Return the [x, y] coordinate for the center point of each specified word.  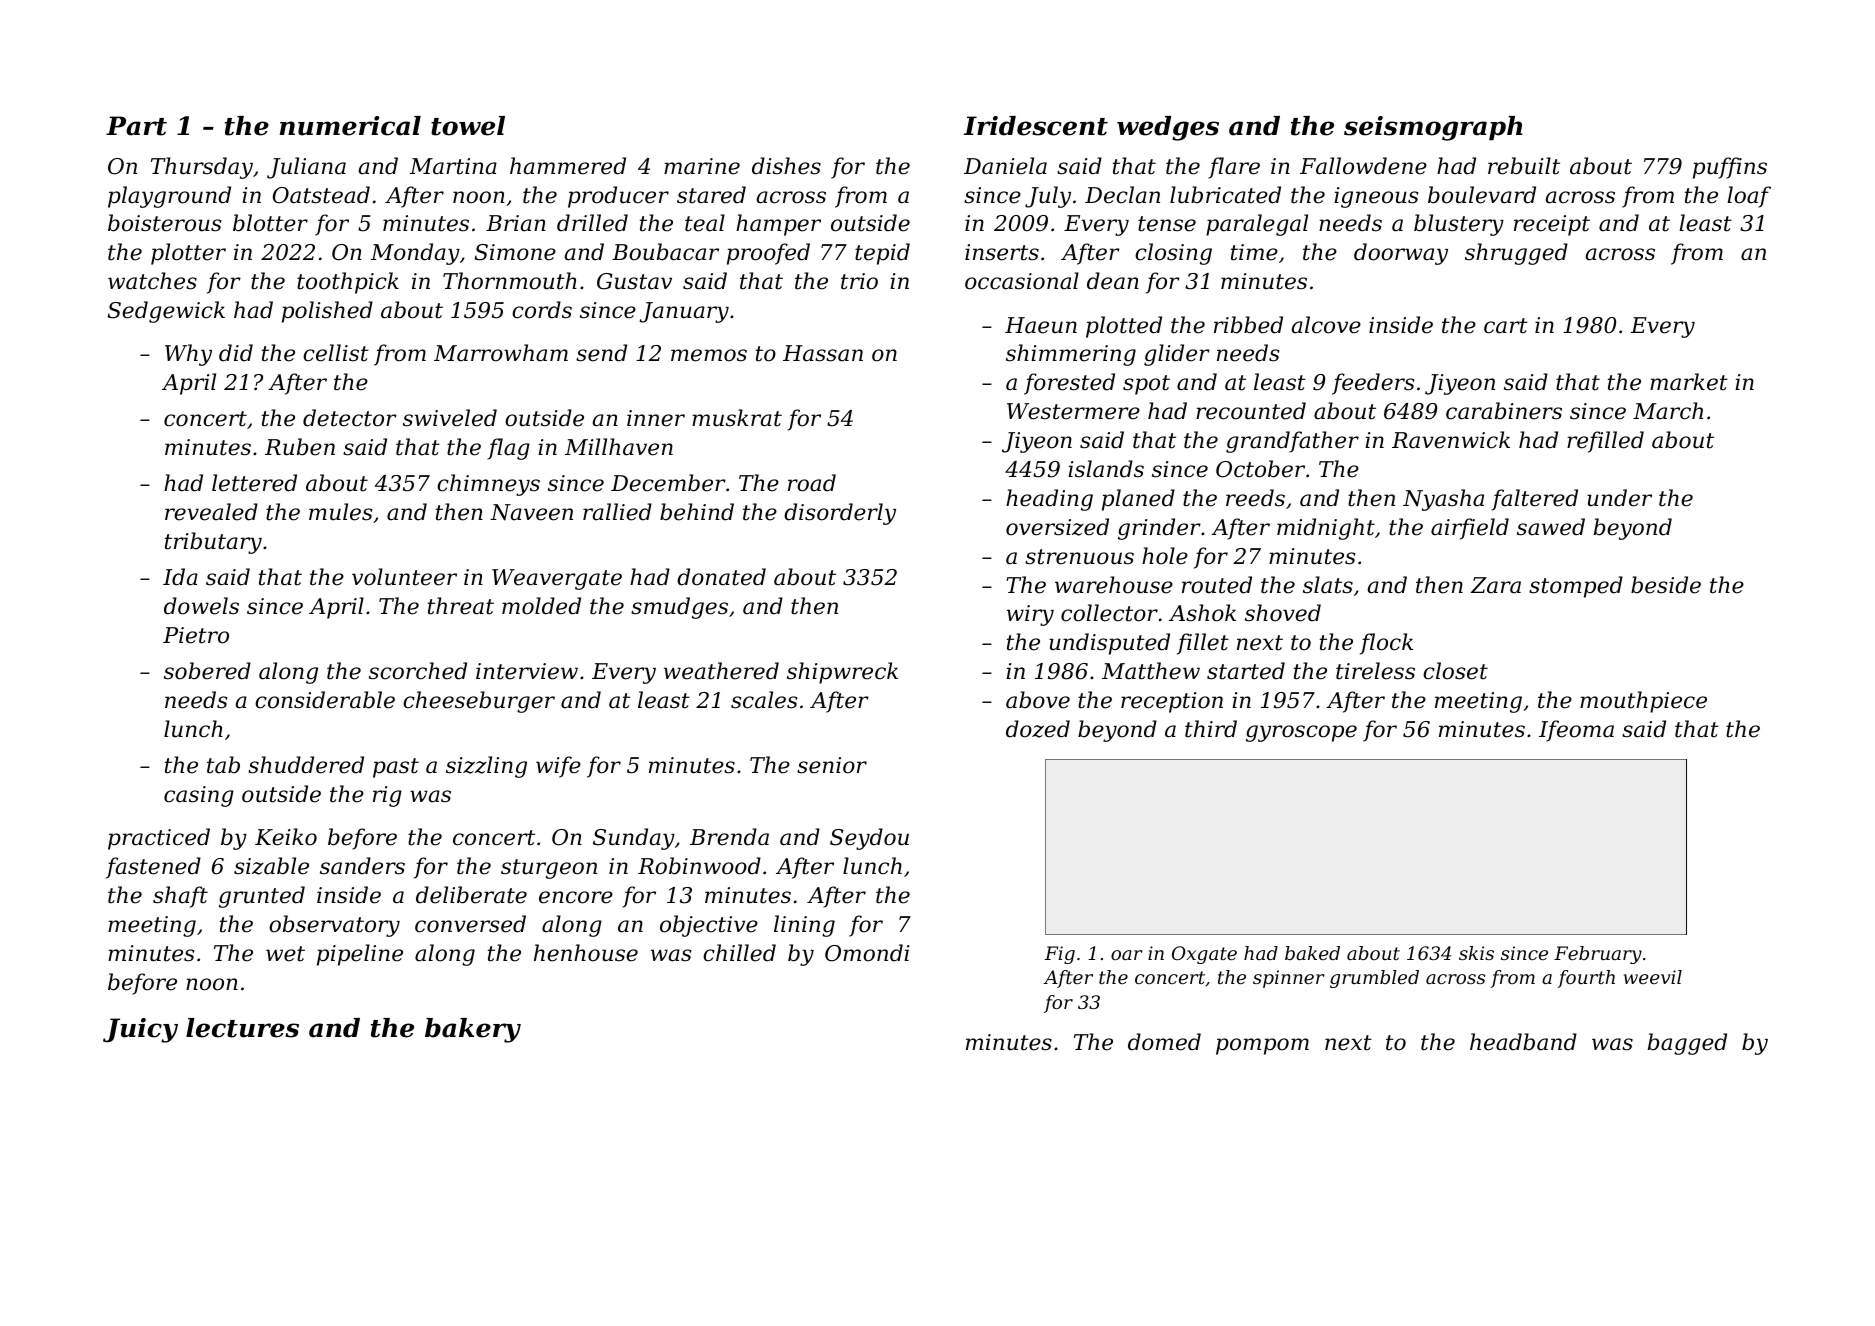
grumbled [1374, 979]
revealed [211, 512]
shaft [180, 897]
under [1619, 498]
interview [527, 671]
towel [468, 126]
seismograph [1433, 128]
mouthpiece [1643, 702]
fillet [1203, 644]
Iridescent [1036, 126]
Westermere [1073, 411]
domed [1164, 1042]
